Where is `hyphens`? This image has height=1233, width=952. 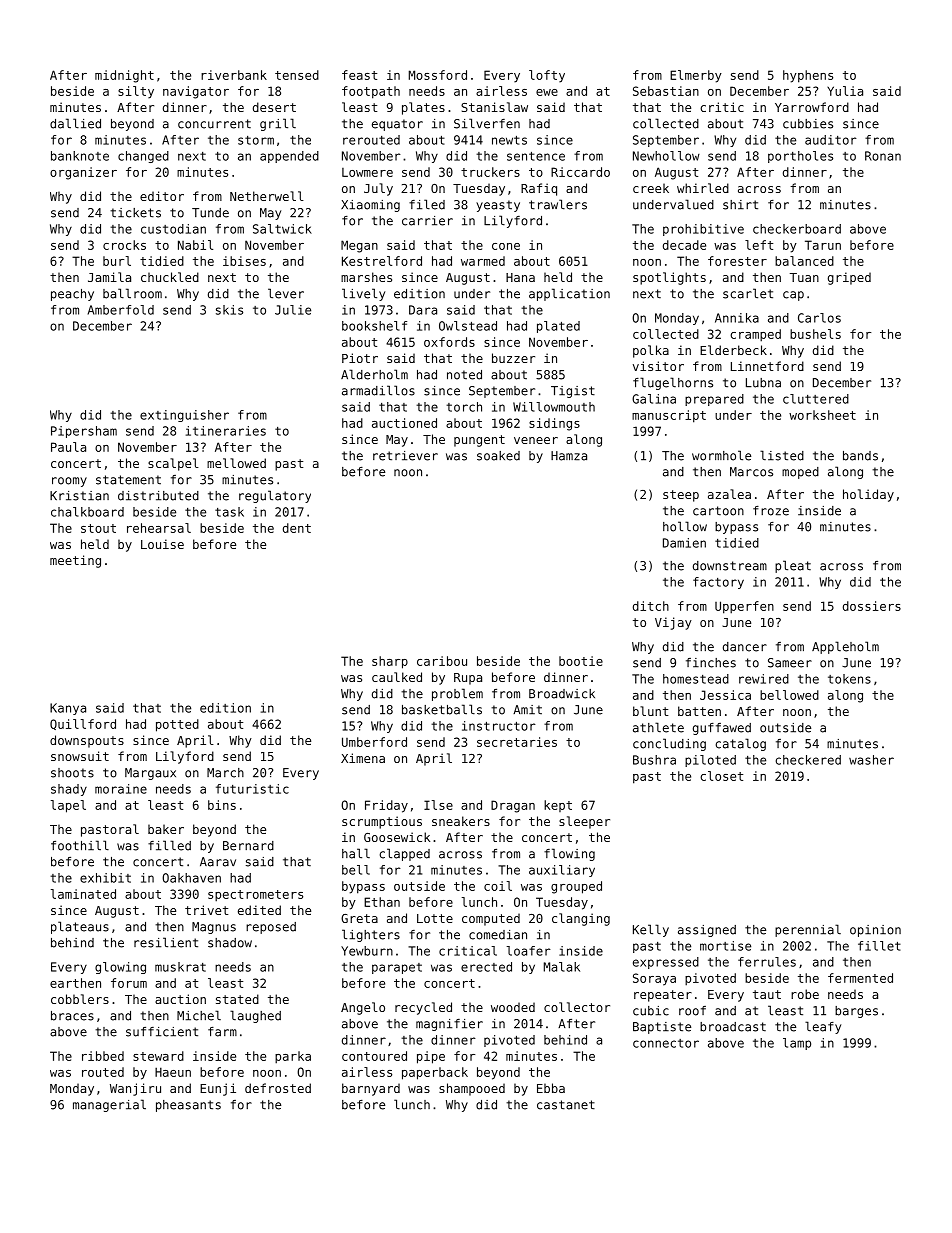 hyphens is located at coordinates (808, 76).
